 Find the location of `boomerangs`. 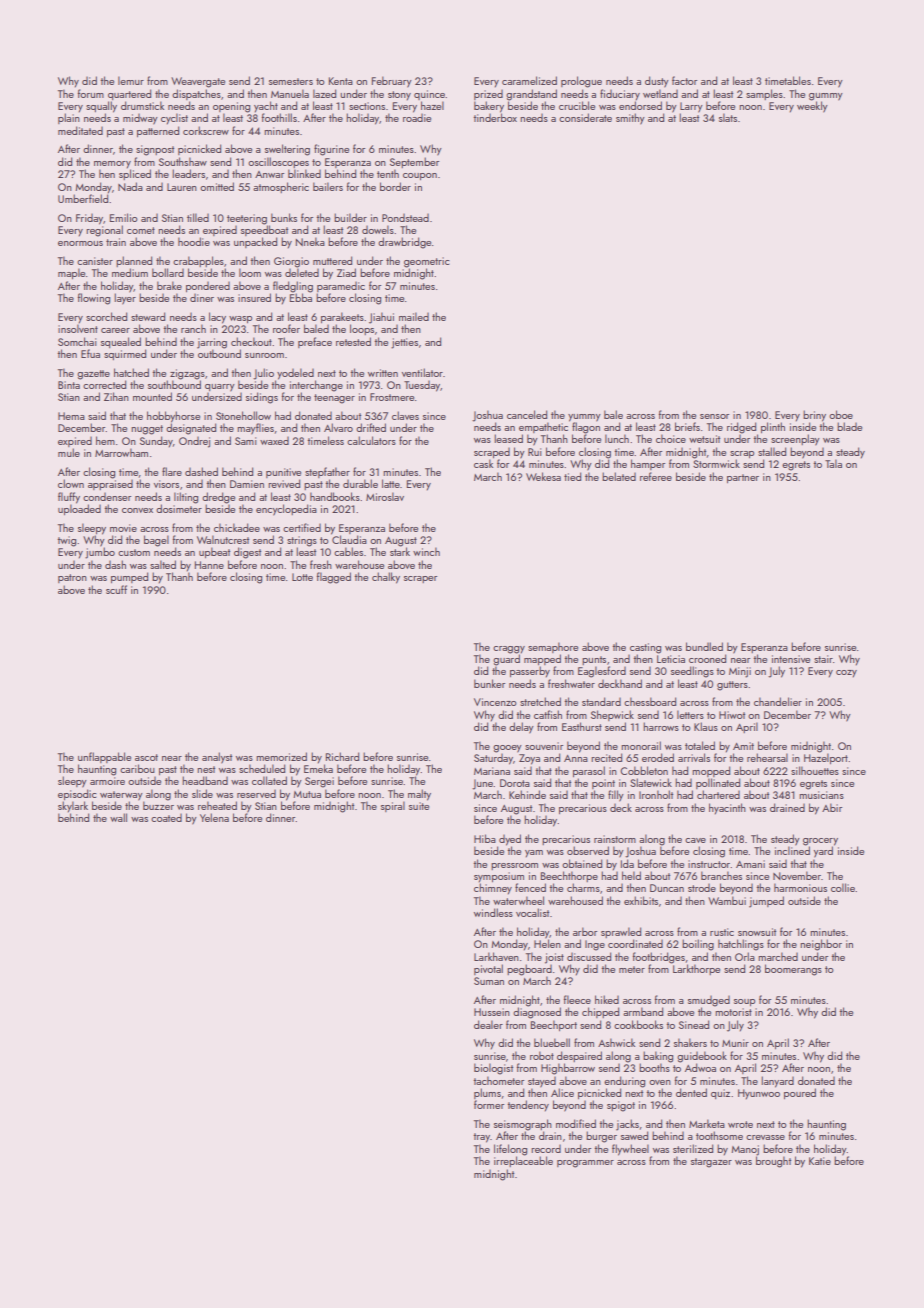

boomerangs is located at coordinates (793, 970).
